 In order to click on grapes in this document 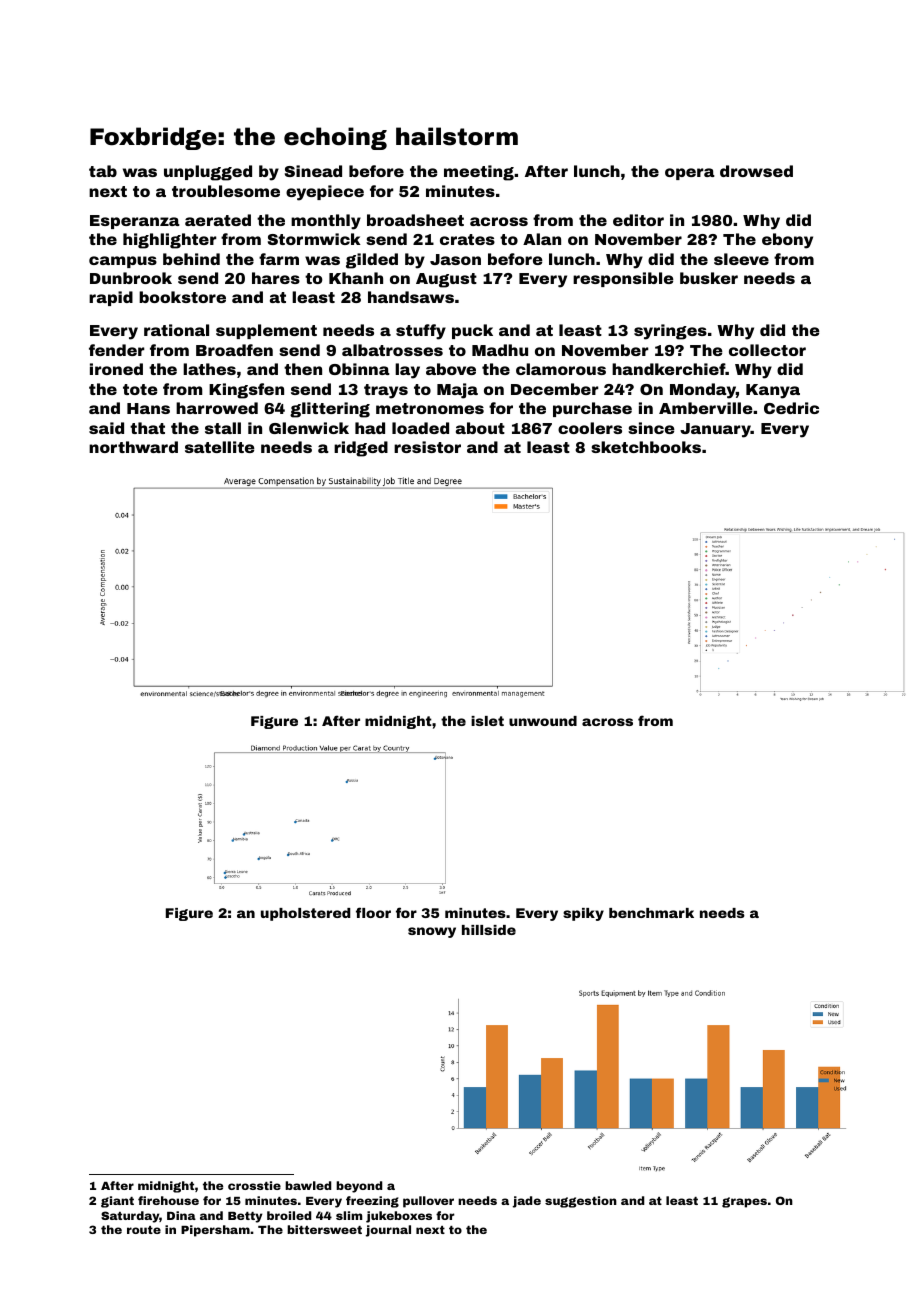, I will do `click(744, 1202)`.
